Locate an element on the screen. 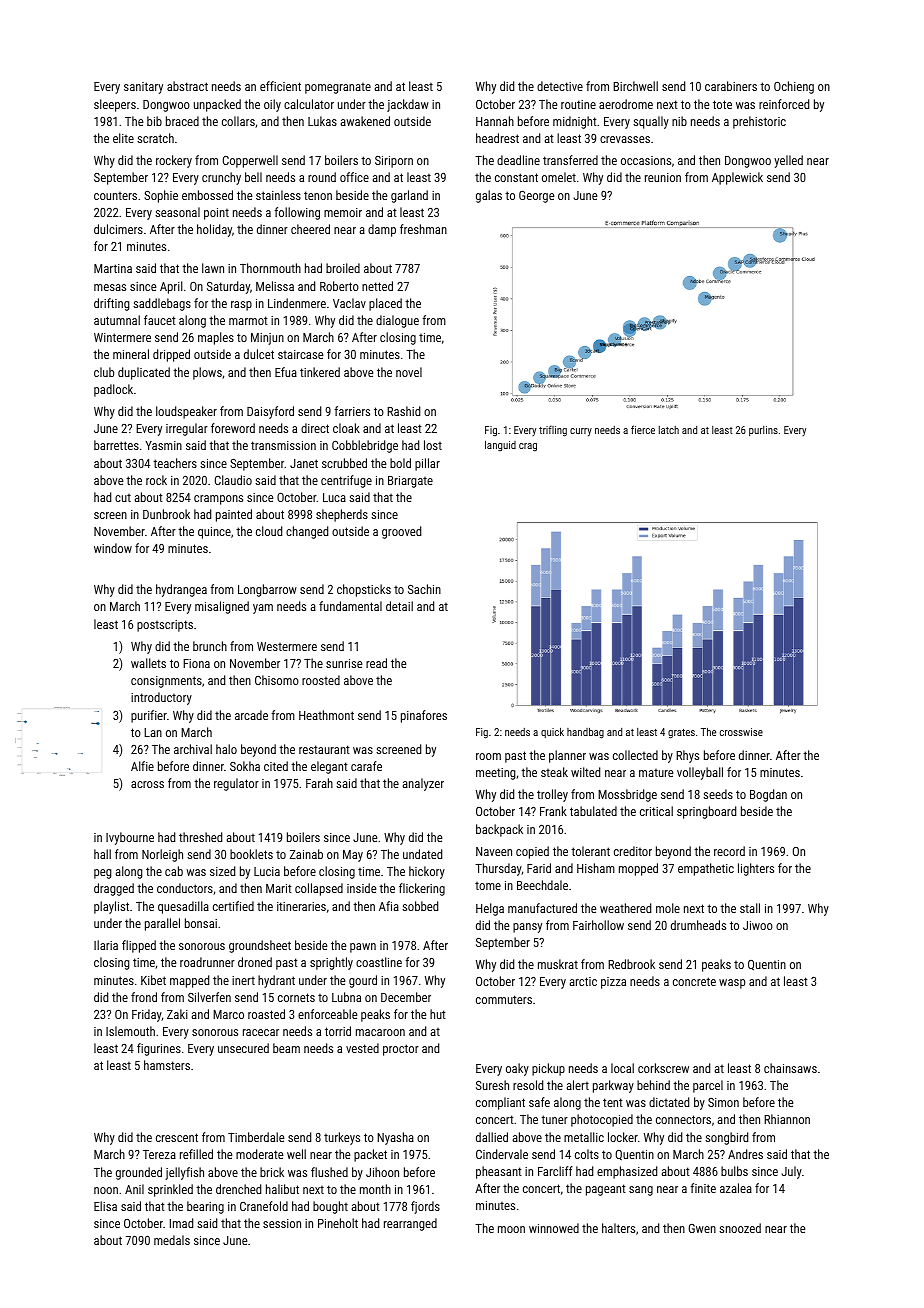 Image resolution: width=924 pixels, height=1308 pixels. Sophie is located at coordinates (161, 196).
